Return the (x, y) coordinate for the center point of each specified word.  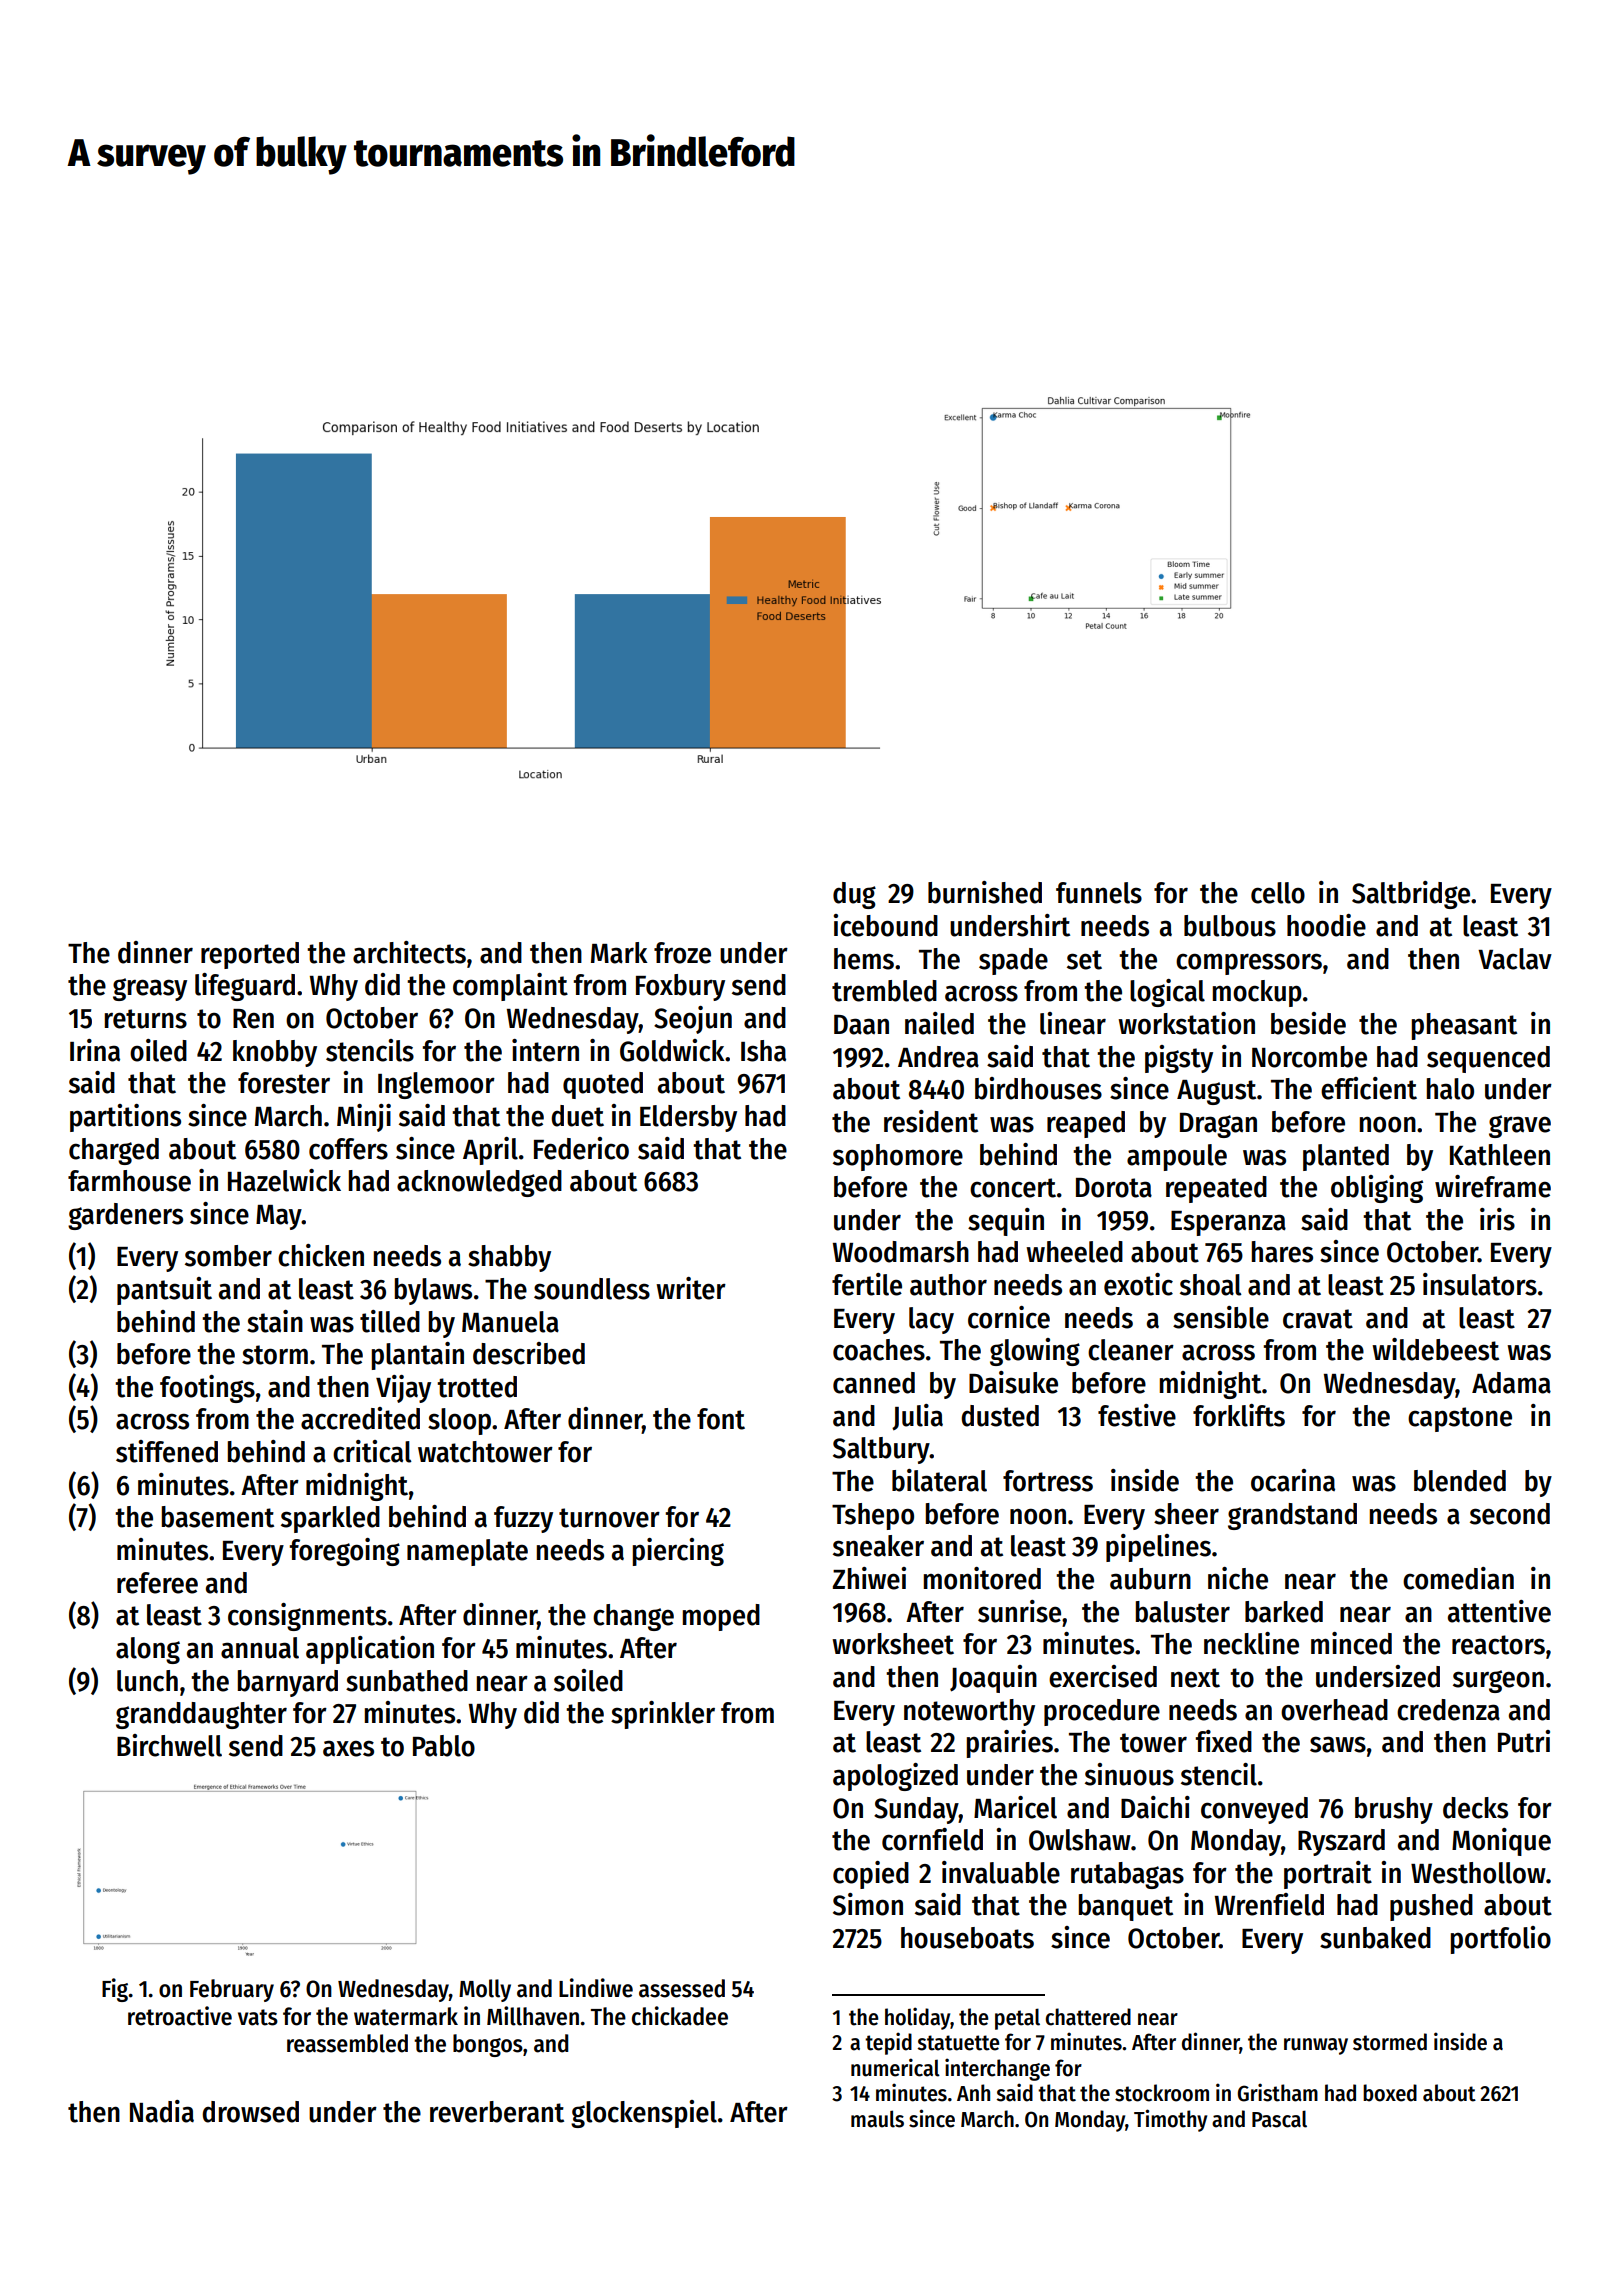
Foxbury (680, 987)
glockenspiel (644, 2114)
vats (258, 2017)
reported (250, 955)
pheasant (1464, 1026)
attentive (1499, 1611)
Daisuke (1013, 1382)
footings (207, 1389)
